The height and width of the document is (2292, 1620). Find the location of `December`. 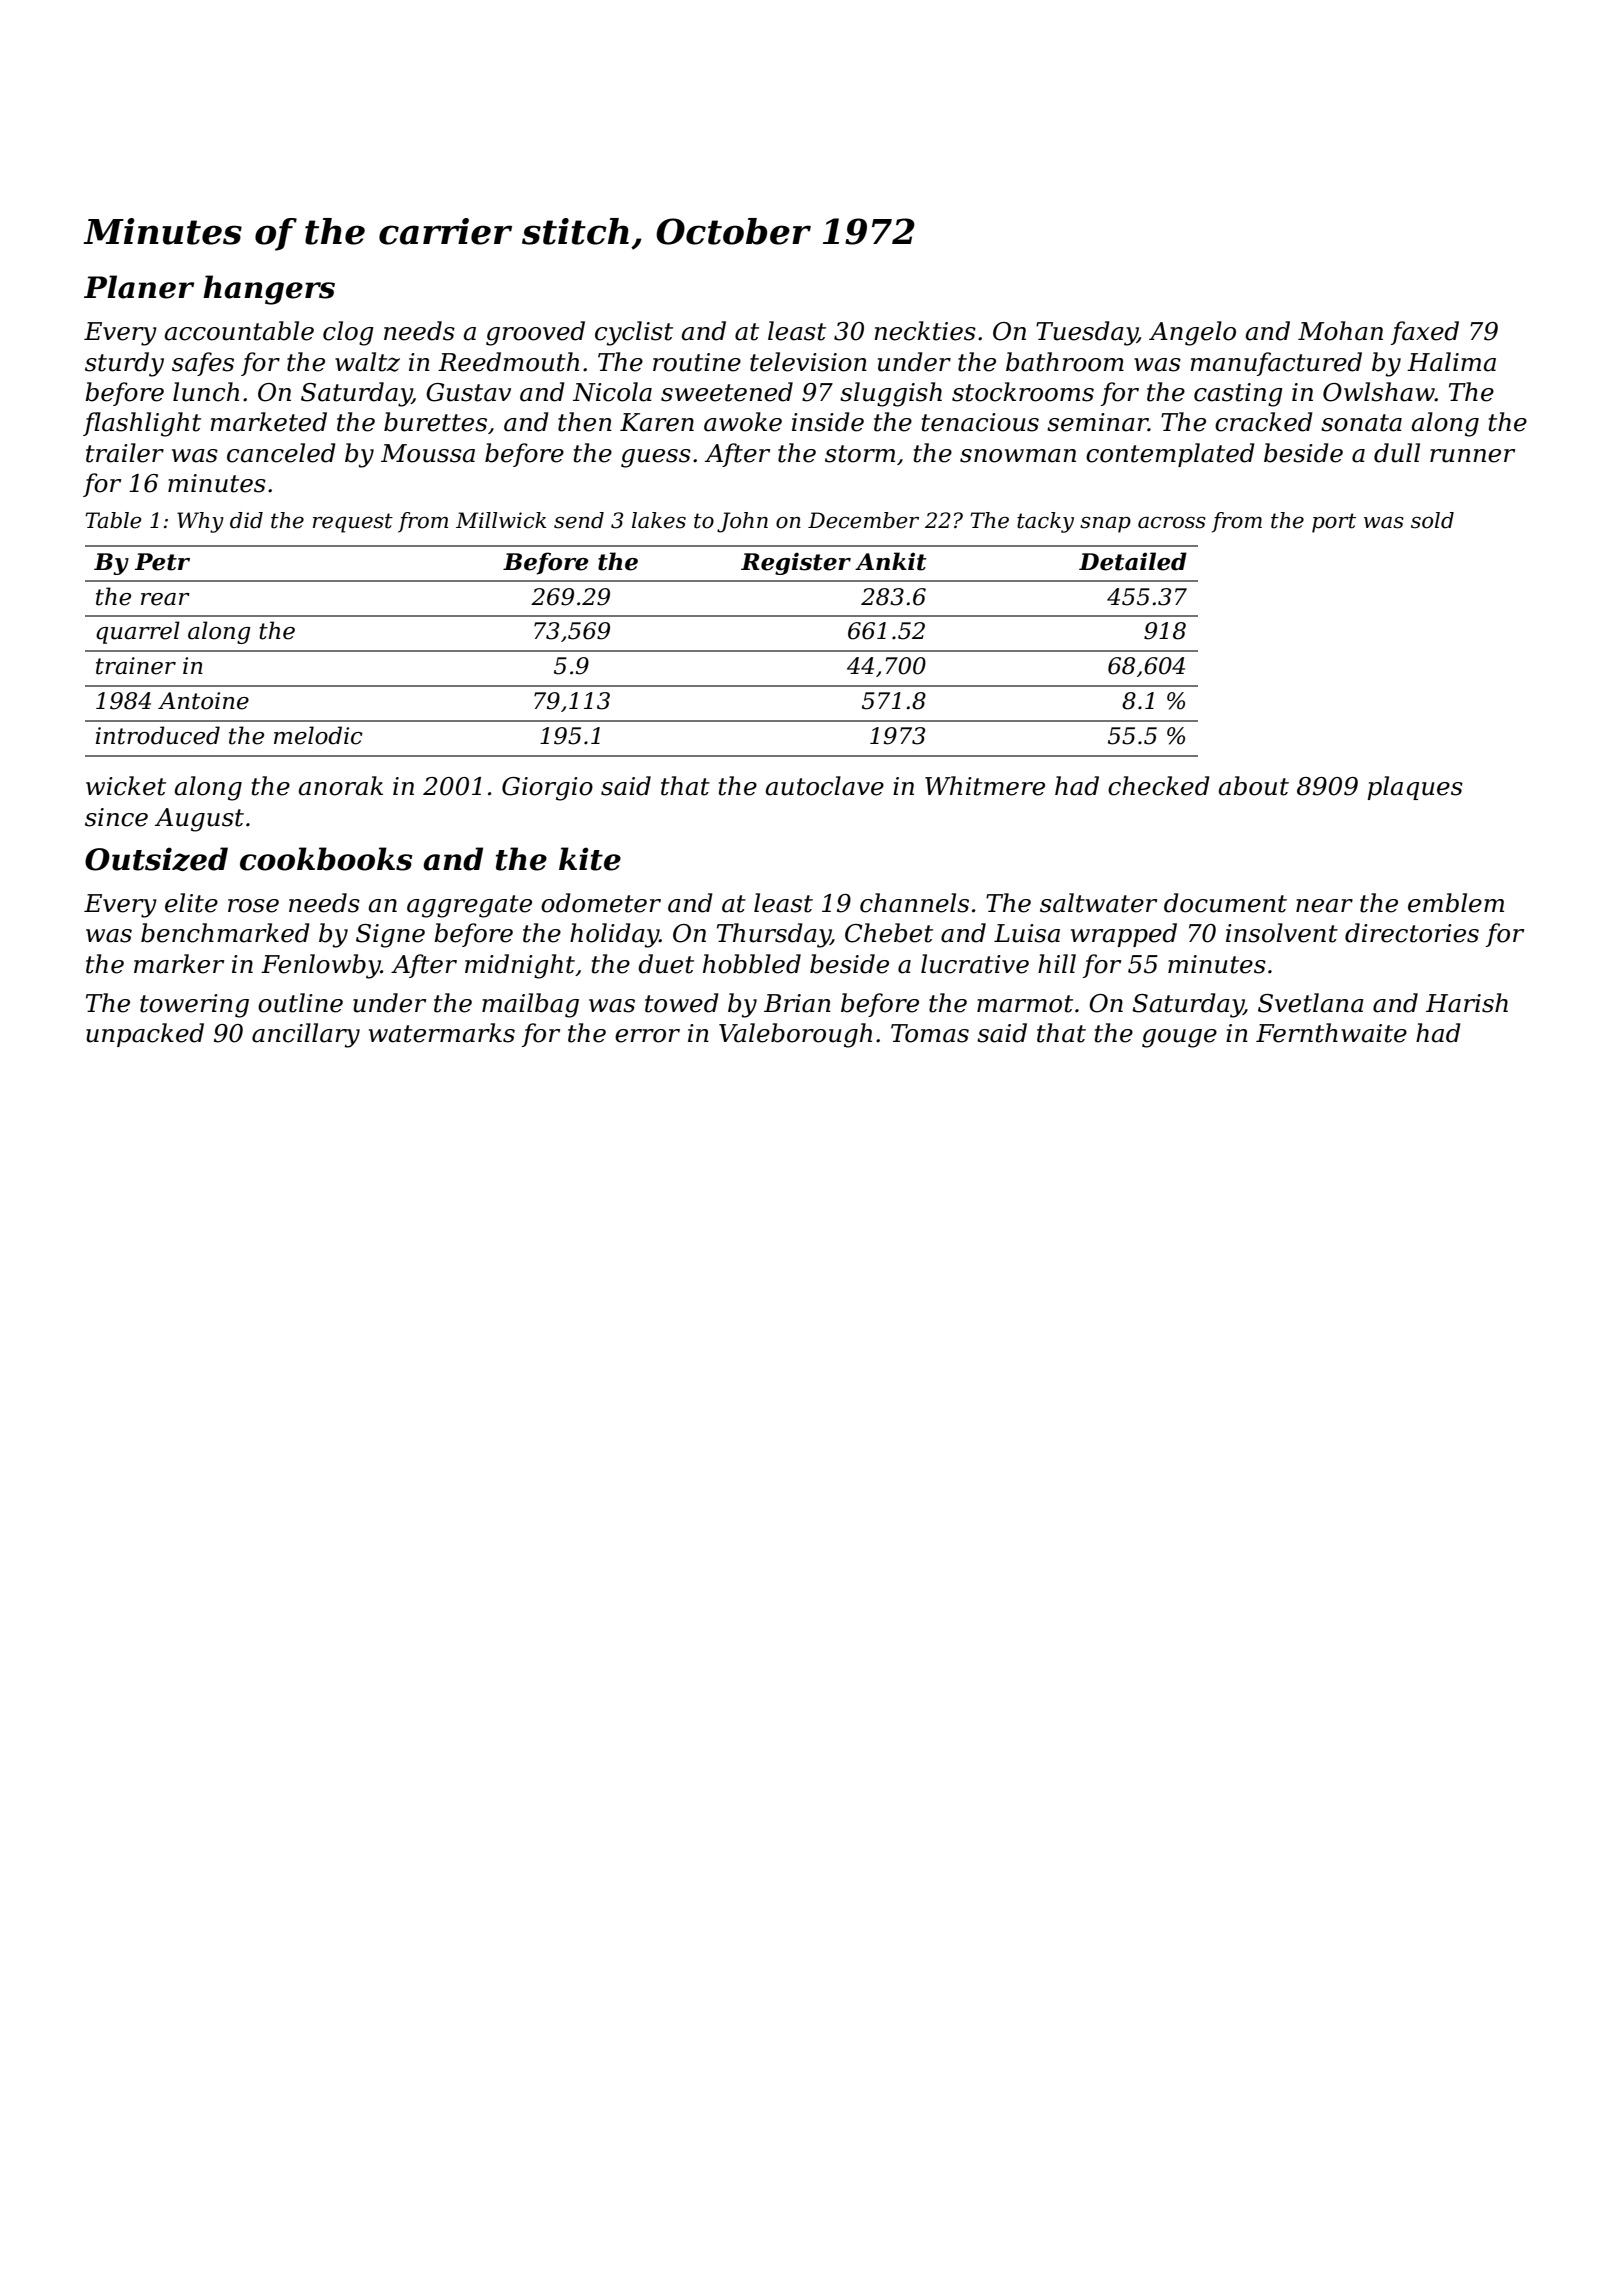

December is located at coordinates (863, 520).
